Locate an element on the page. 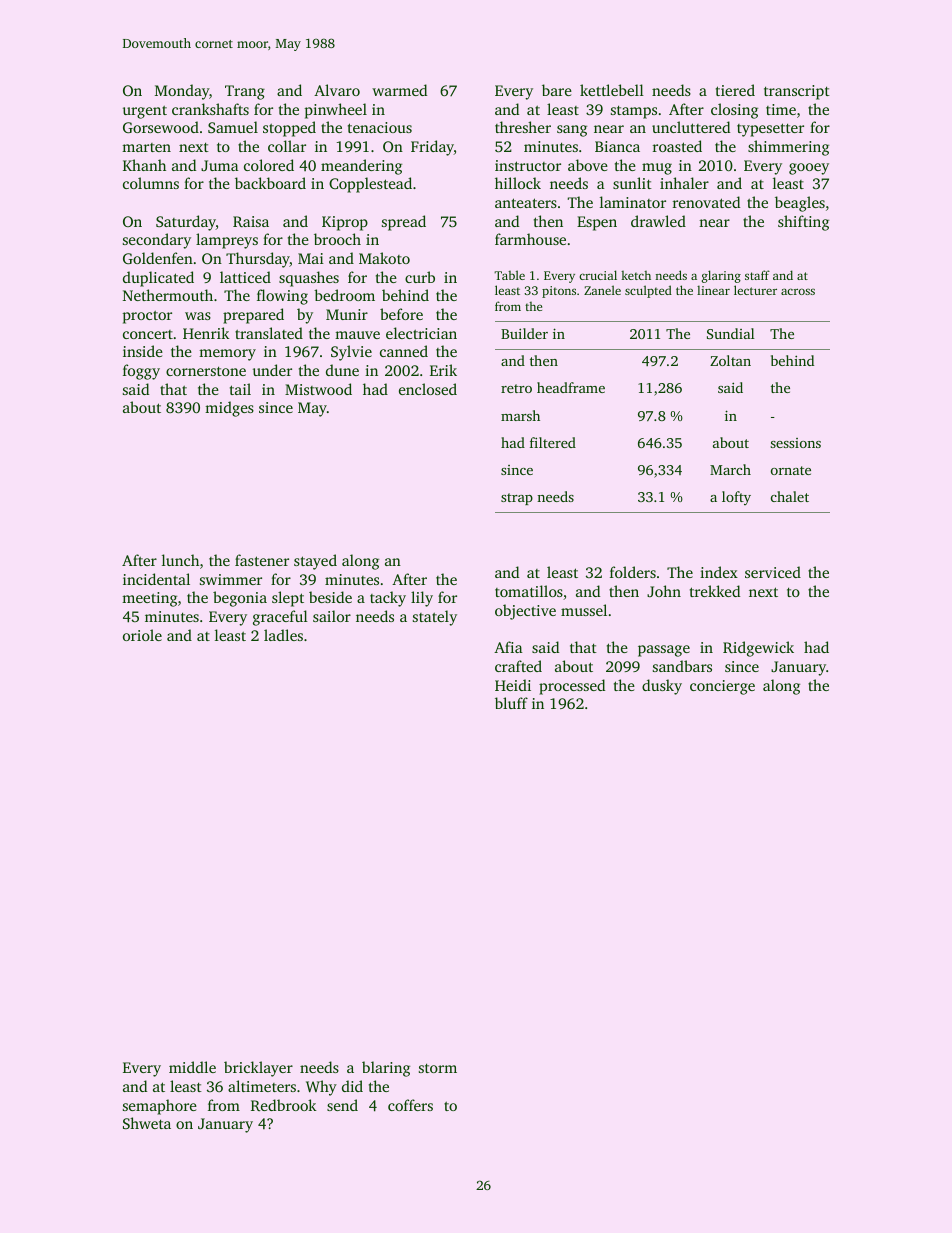 Image resolution: width=952 pixels, height=1233 pixels. concierge is located at coordinates (722, 687).
